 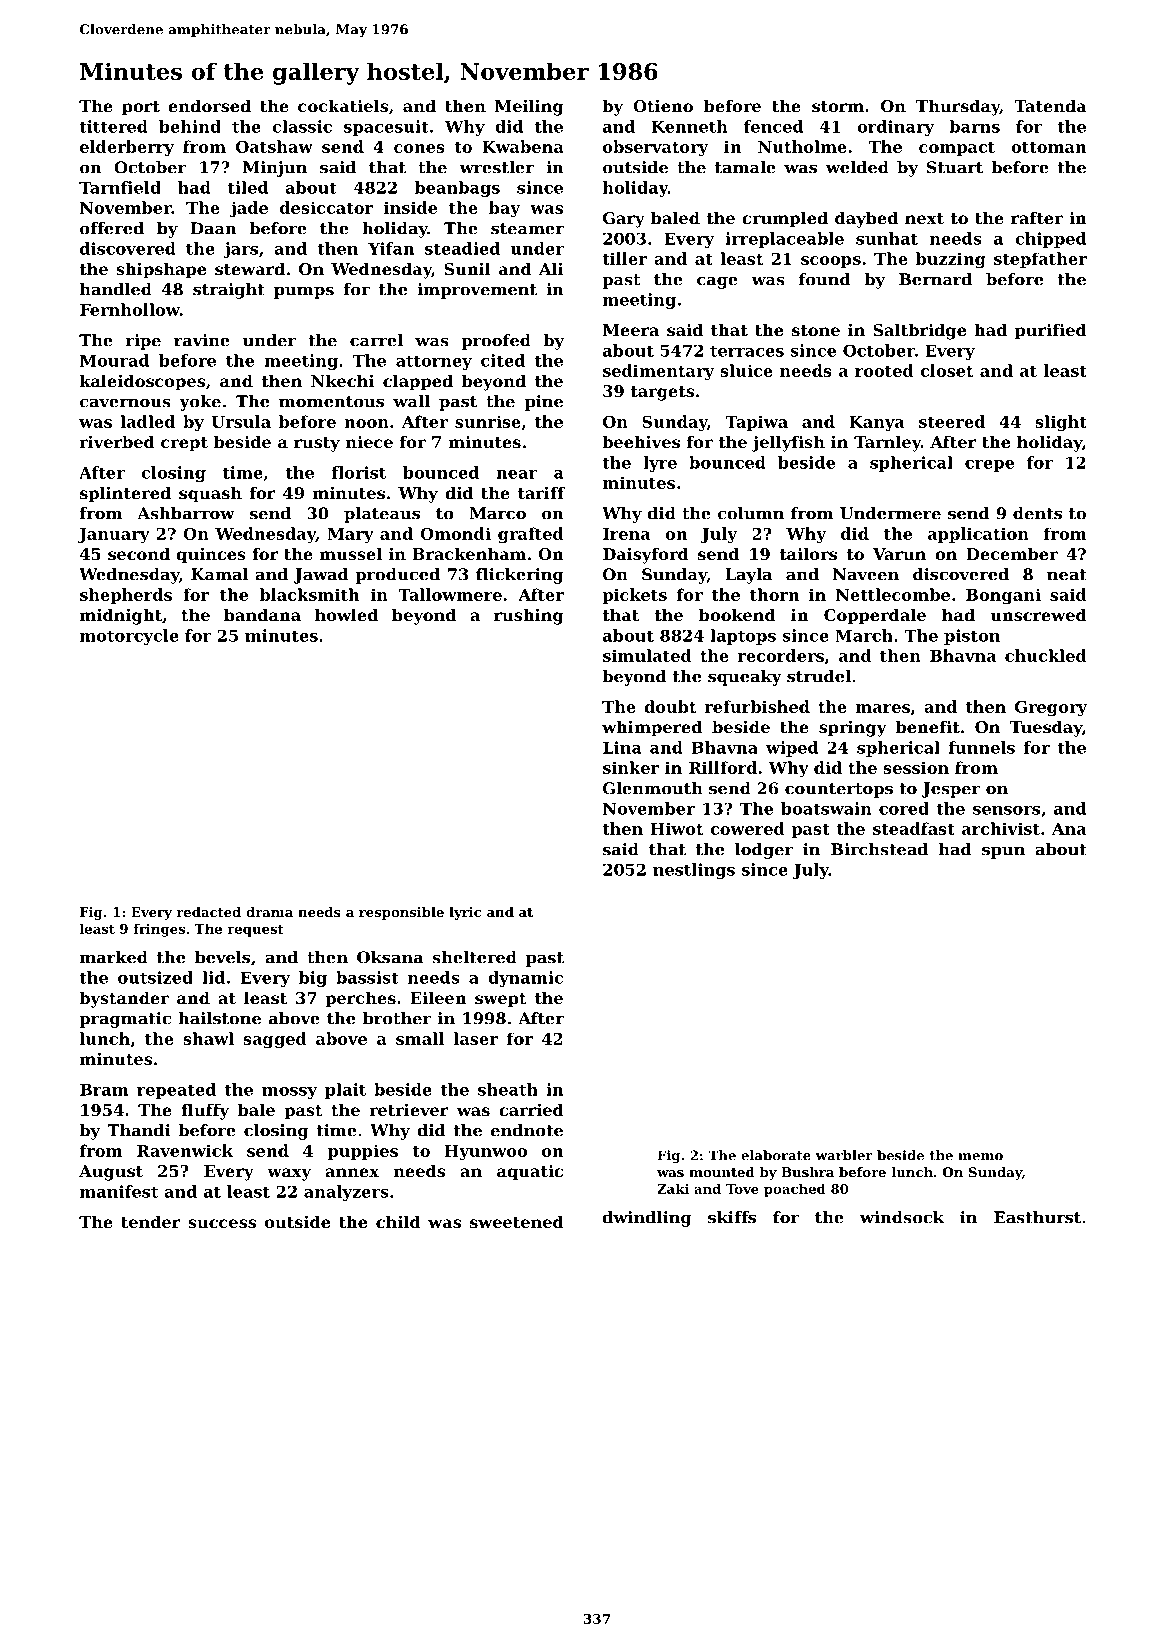 I want to click on neat, so click(x=1067, y=575).
